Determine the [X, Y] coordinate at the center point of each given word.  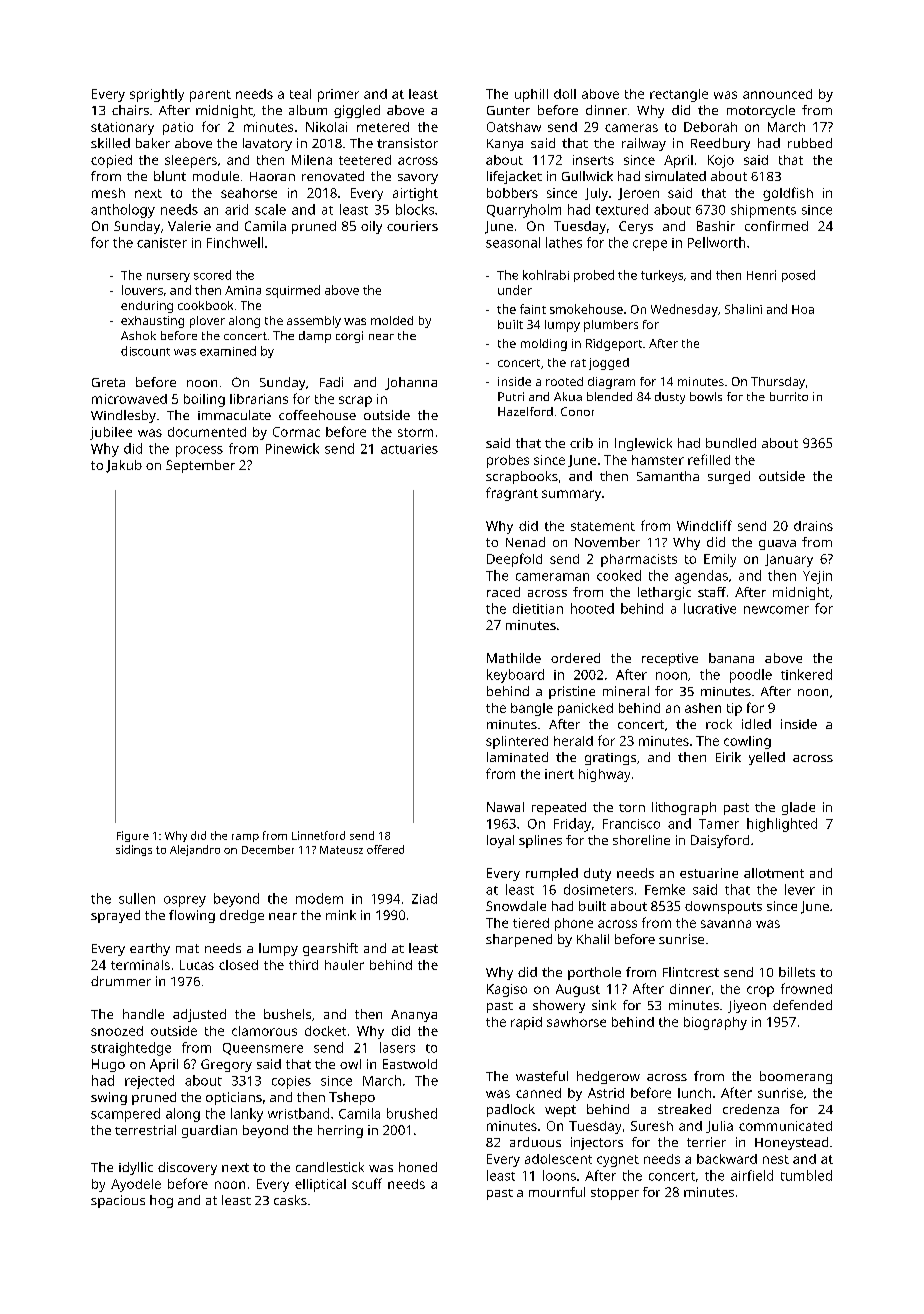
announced [777, 94]
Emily [720, 560]
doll [565, 94]
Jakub [124, 466]
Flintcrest [691, 972]
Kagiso [507, 990]
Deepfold [514, 560]
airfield [752, 1175]
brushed [412, 1113]
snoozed [117, 1031]
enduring [147, 307]
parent [210, 96]
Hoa [803, 309]
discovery [187, 1168]
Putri [511, 396]
